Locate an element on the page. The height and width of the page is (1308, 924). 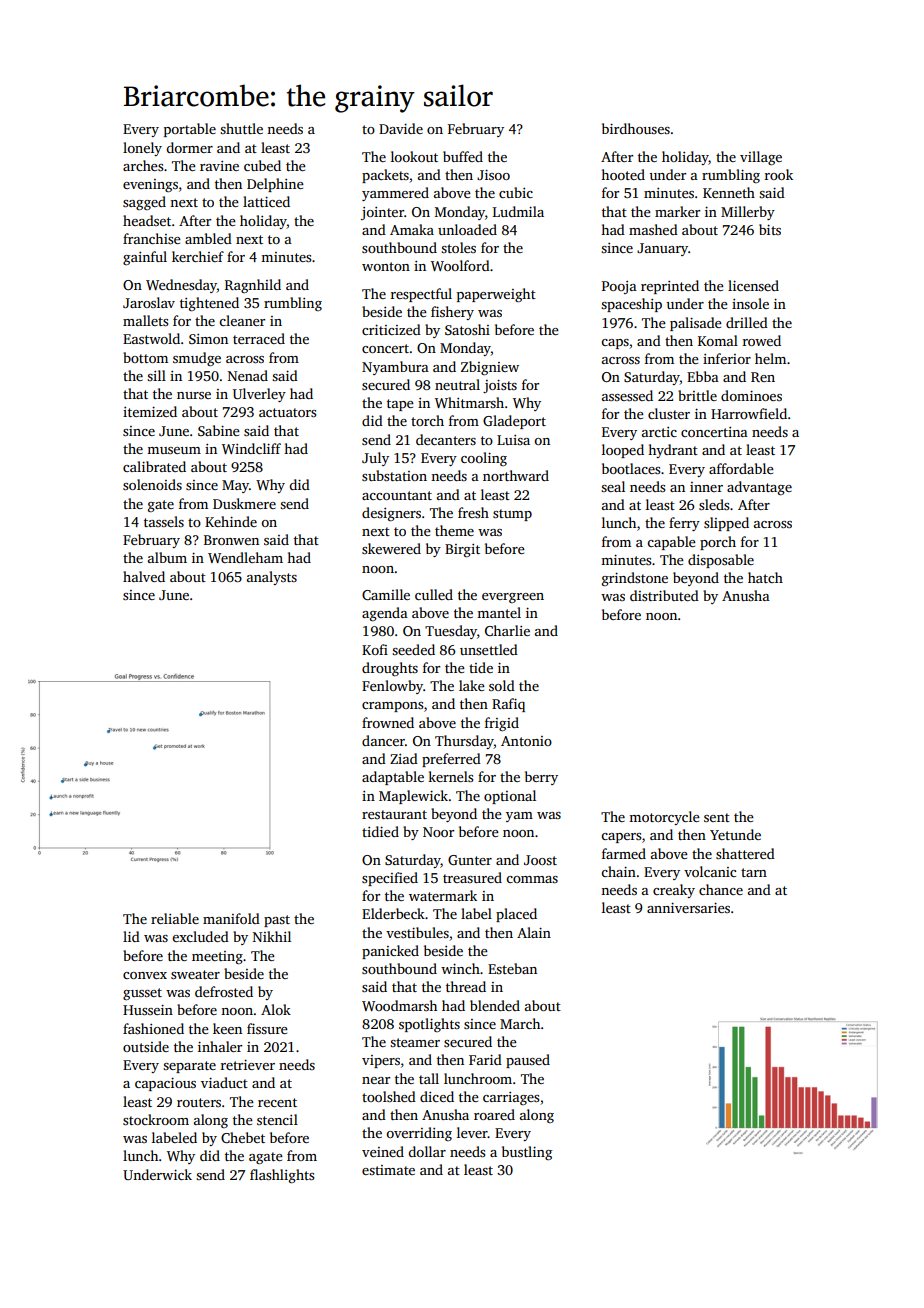
Kofi is located at coordinates (375, 649).
